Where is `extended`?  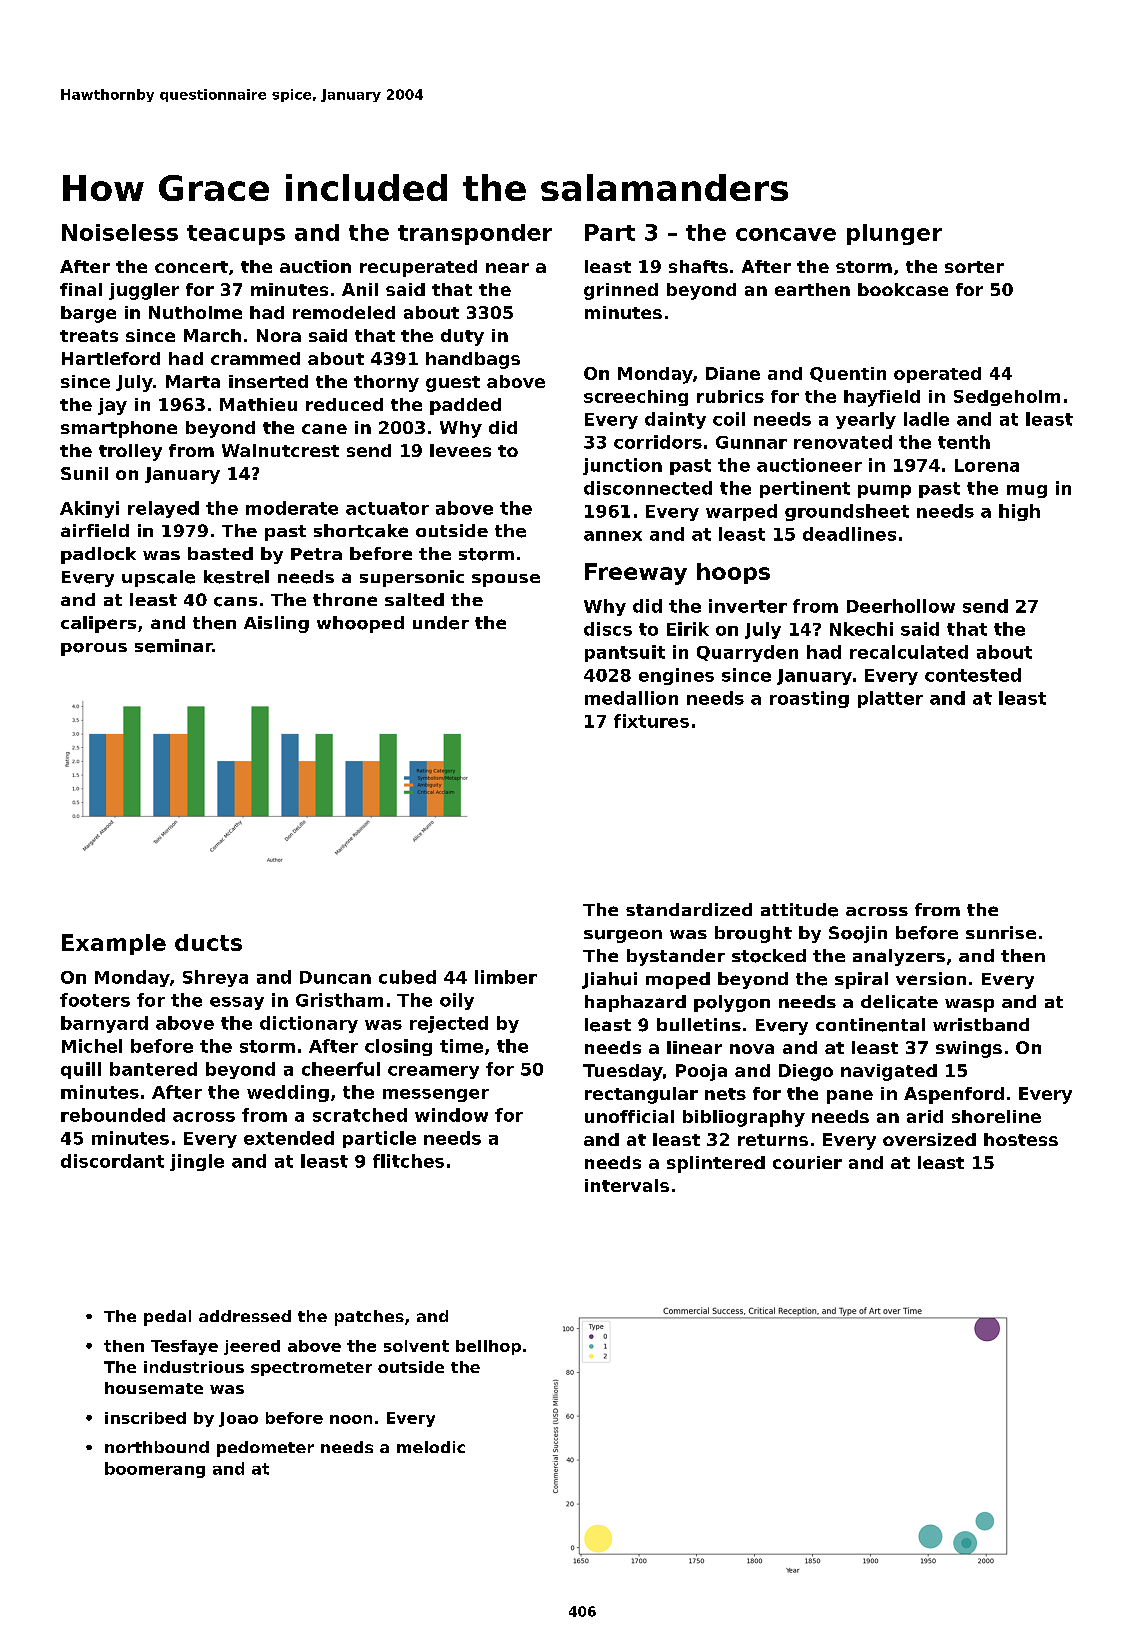 extended is located at coordinates (289, 1138).
